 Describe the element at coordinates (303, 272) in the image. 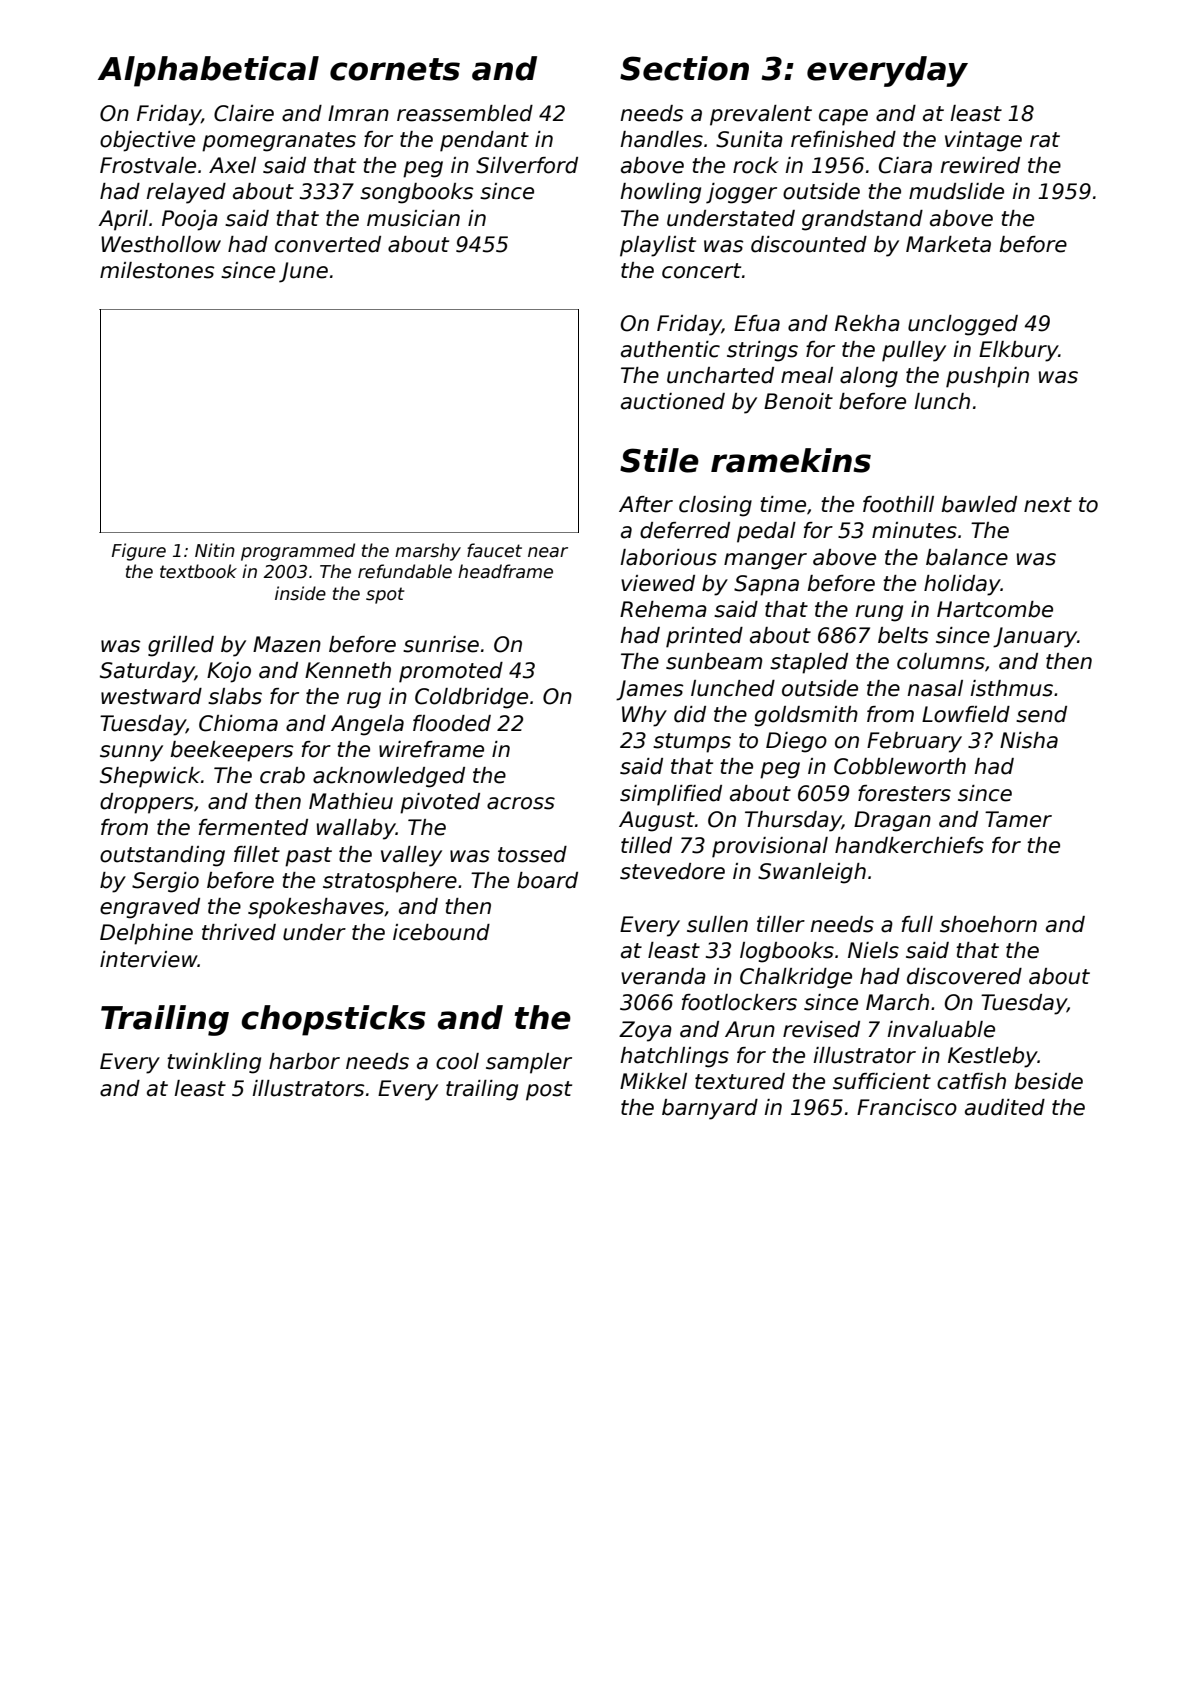

I see `June` at that location.
